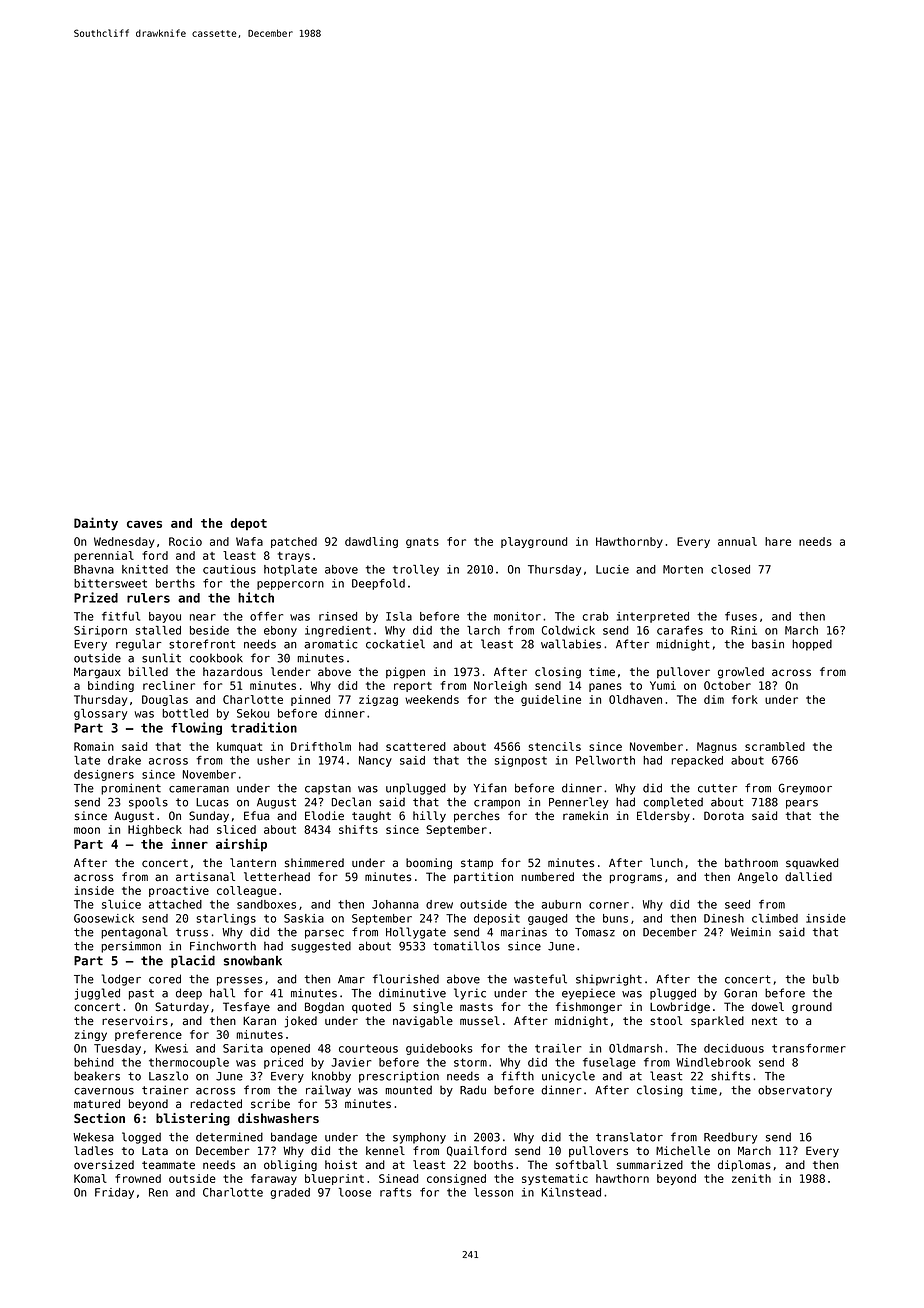 The image size is (924, 1308). I want to click on zingy, so click(91, 1035).
